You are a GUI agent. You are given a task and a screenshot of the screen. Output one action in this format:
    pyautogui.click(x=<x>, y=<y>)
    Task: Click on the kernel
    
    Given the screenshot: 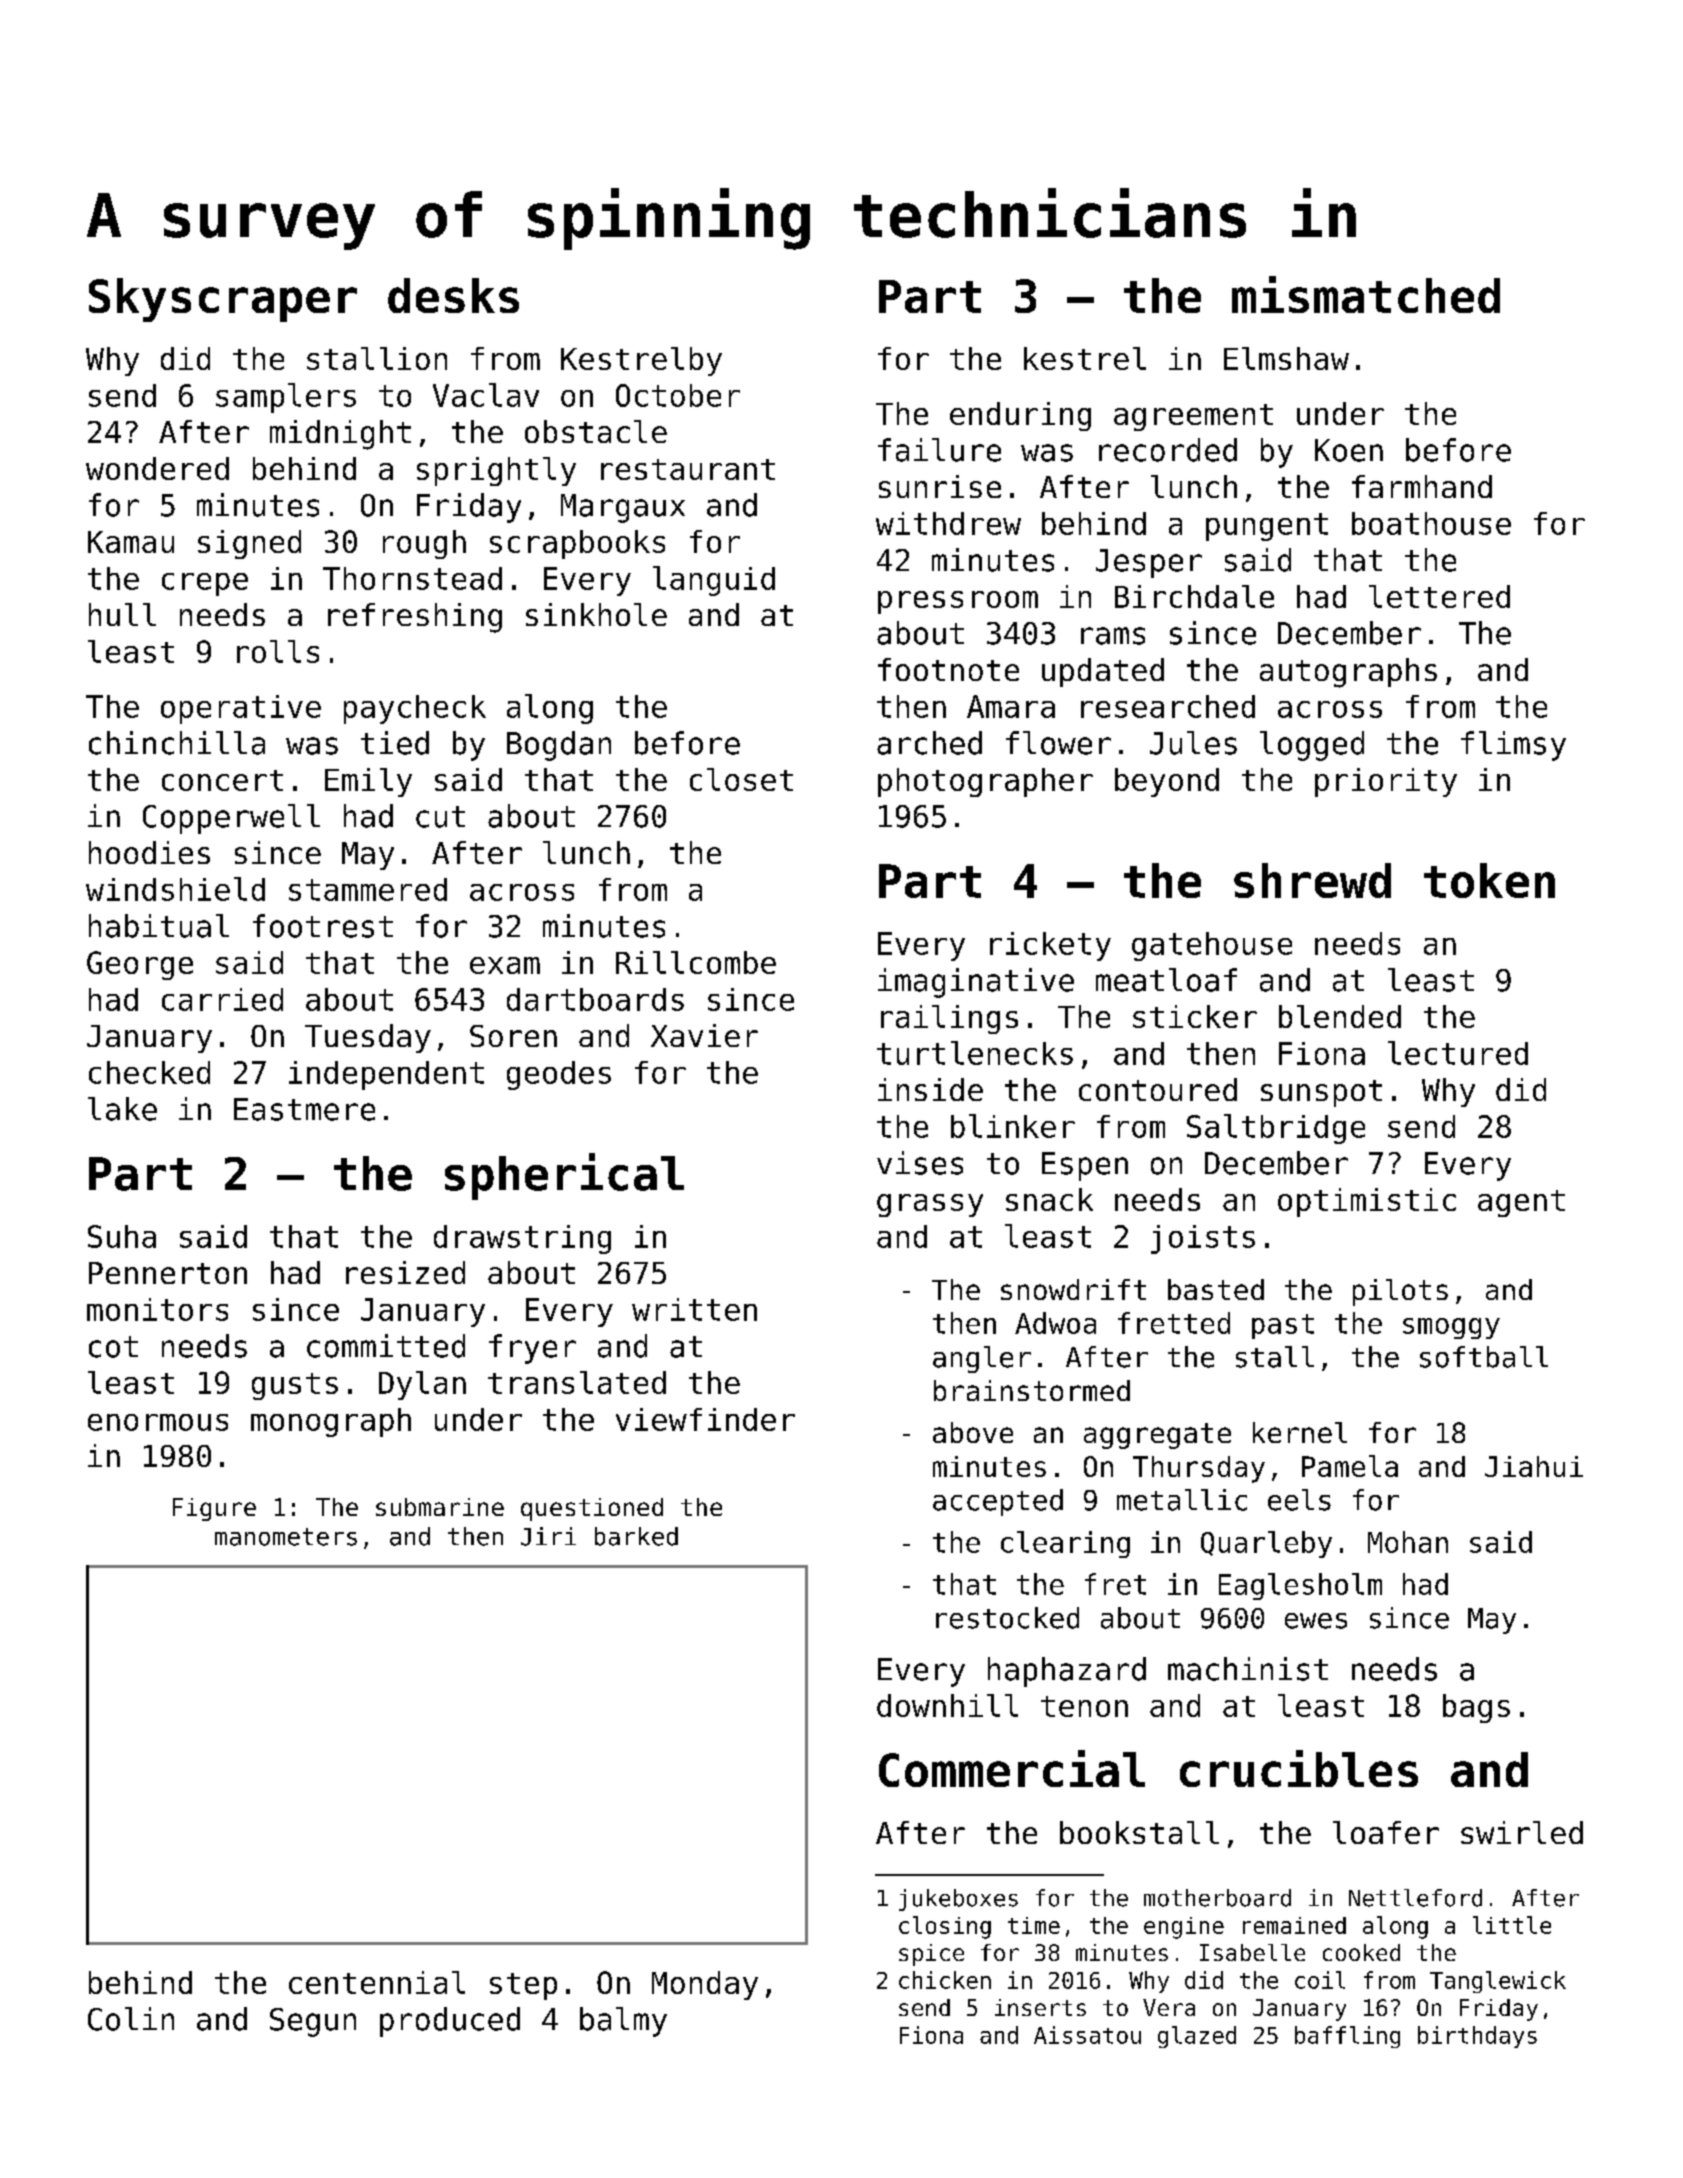 What is the action you would take?
    pyautogui.click(x=1300, y=1432)
